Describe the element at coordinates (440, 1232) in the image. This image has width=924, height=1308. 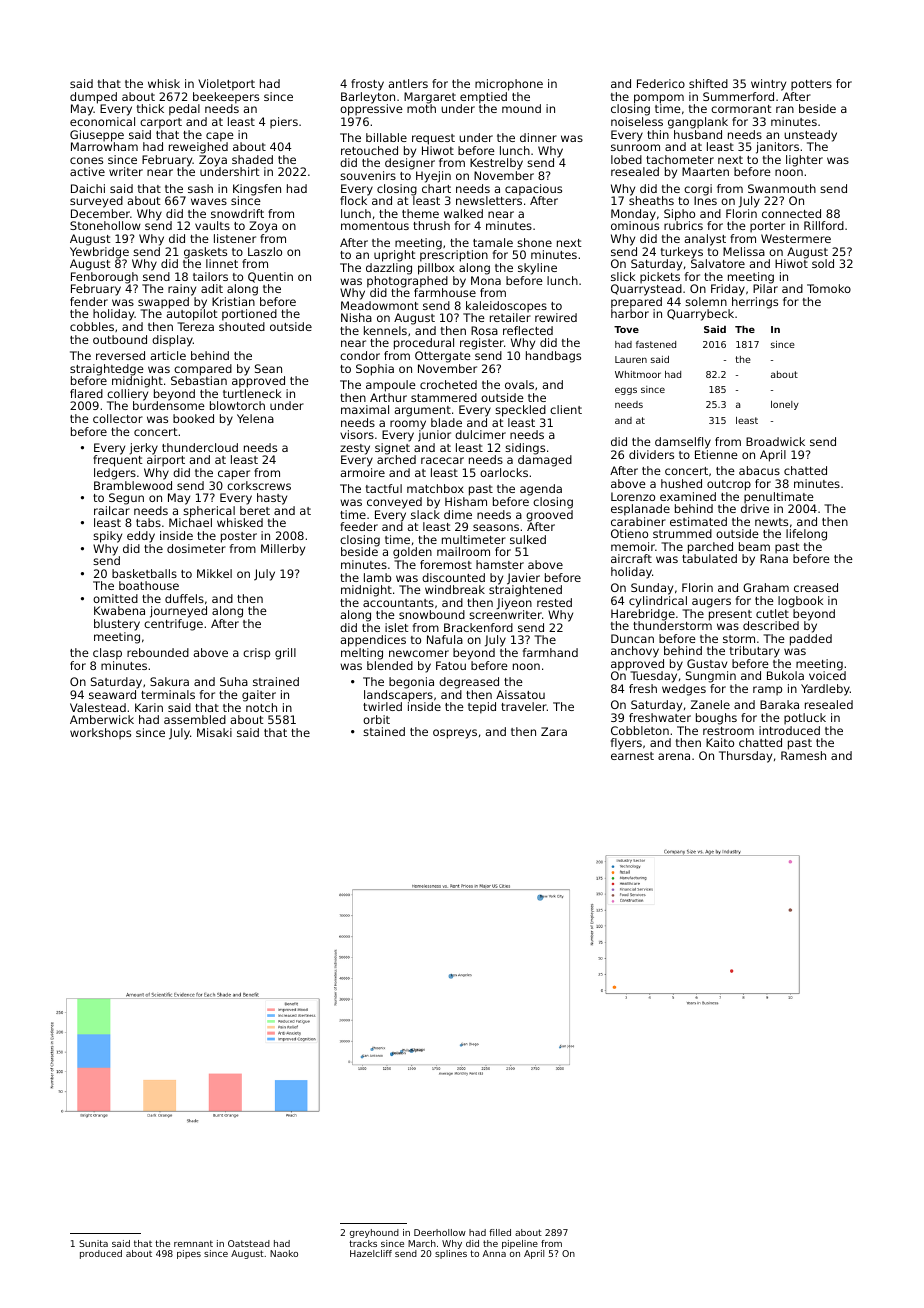
I see `Deerhollow` at that location.
